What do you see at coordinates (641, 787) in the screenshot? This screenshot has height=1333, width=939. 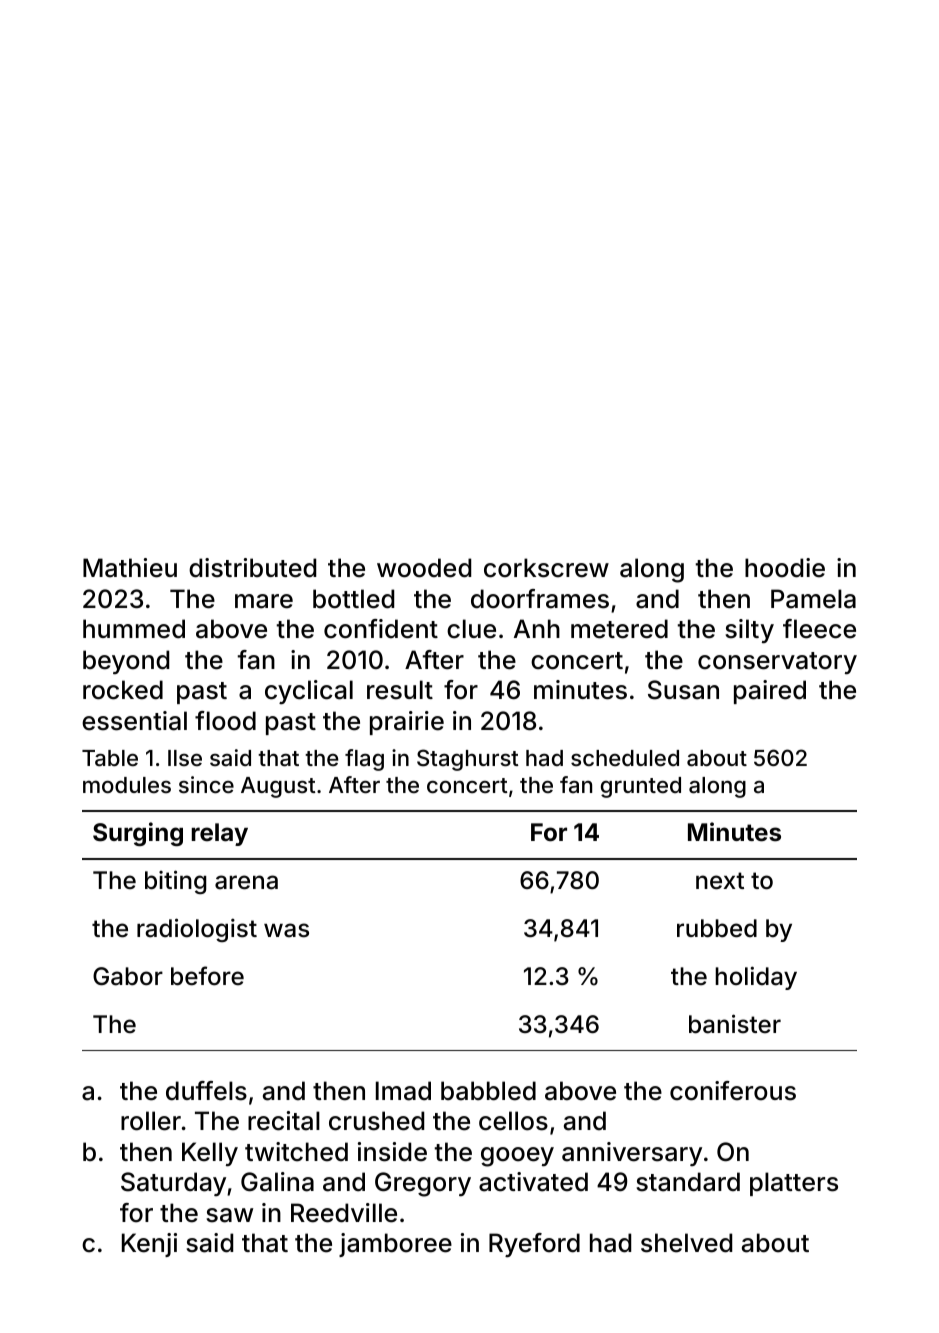 I see `grunted` at bounding box center [641, 787].
